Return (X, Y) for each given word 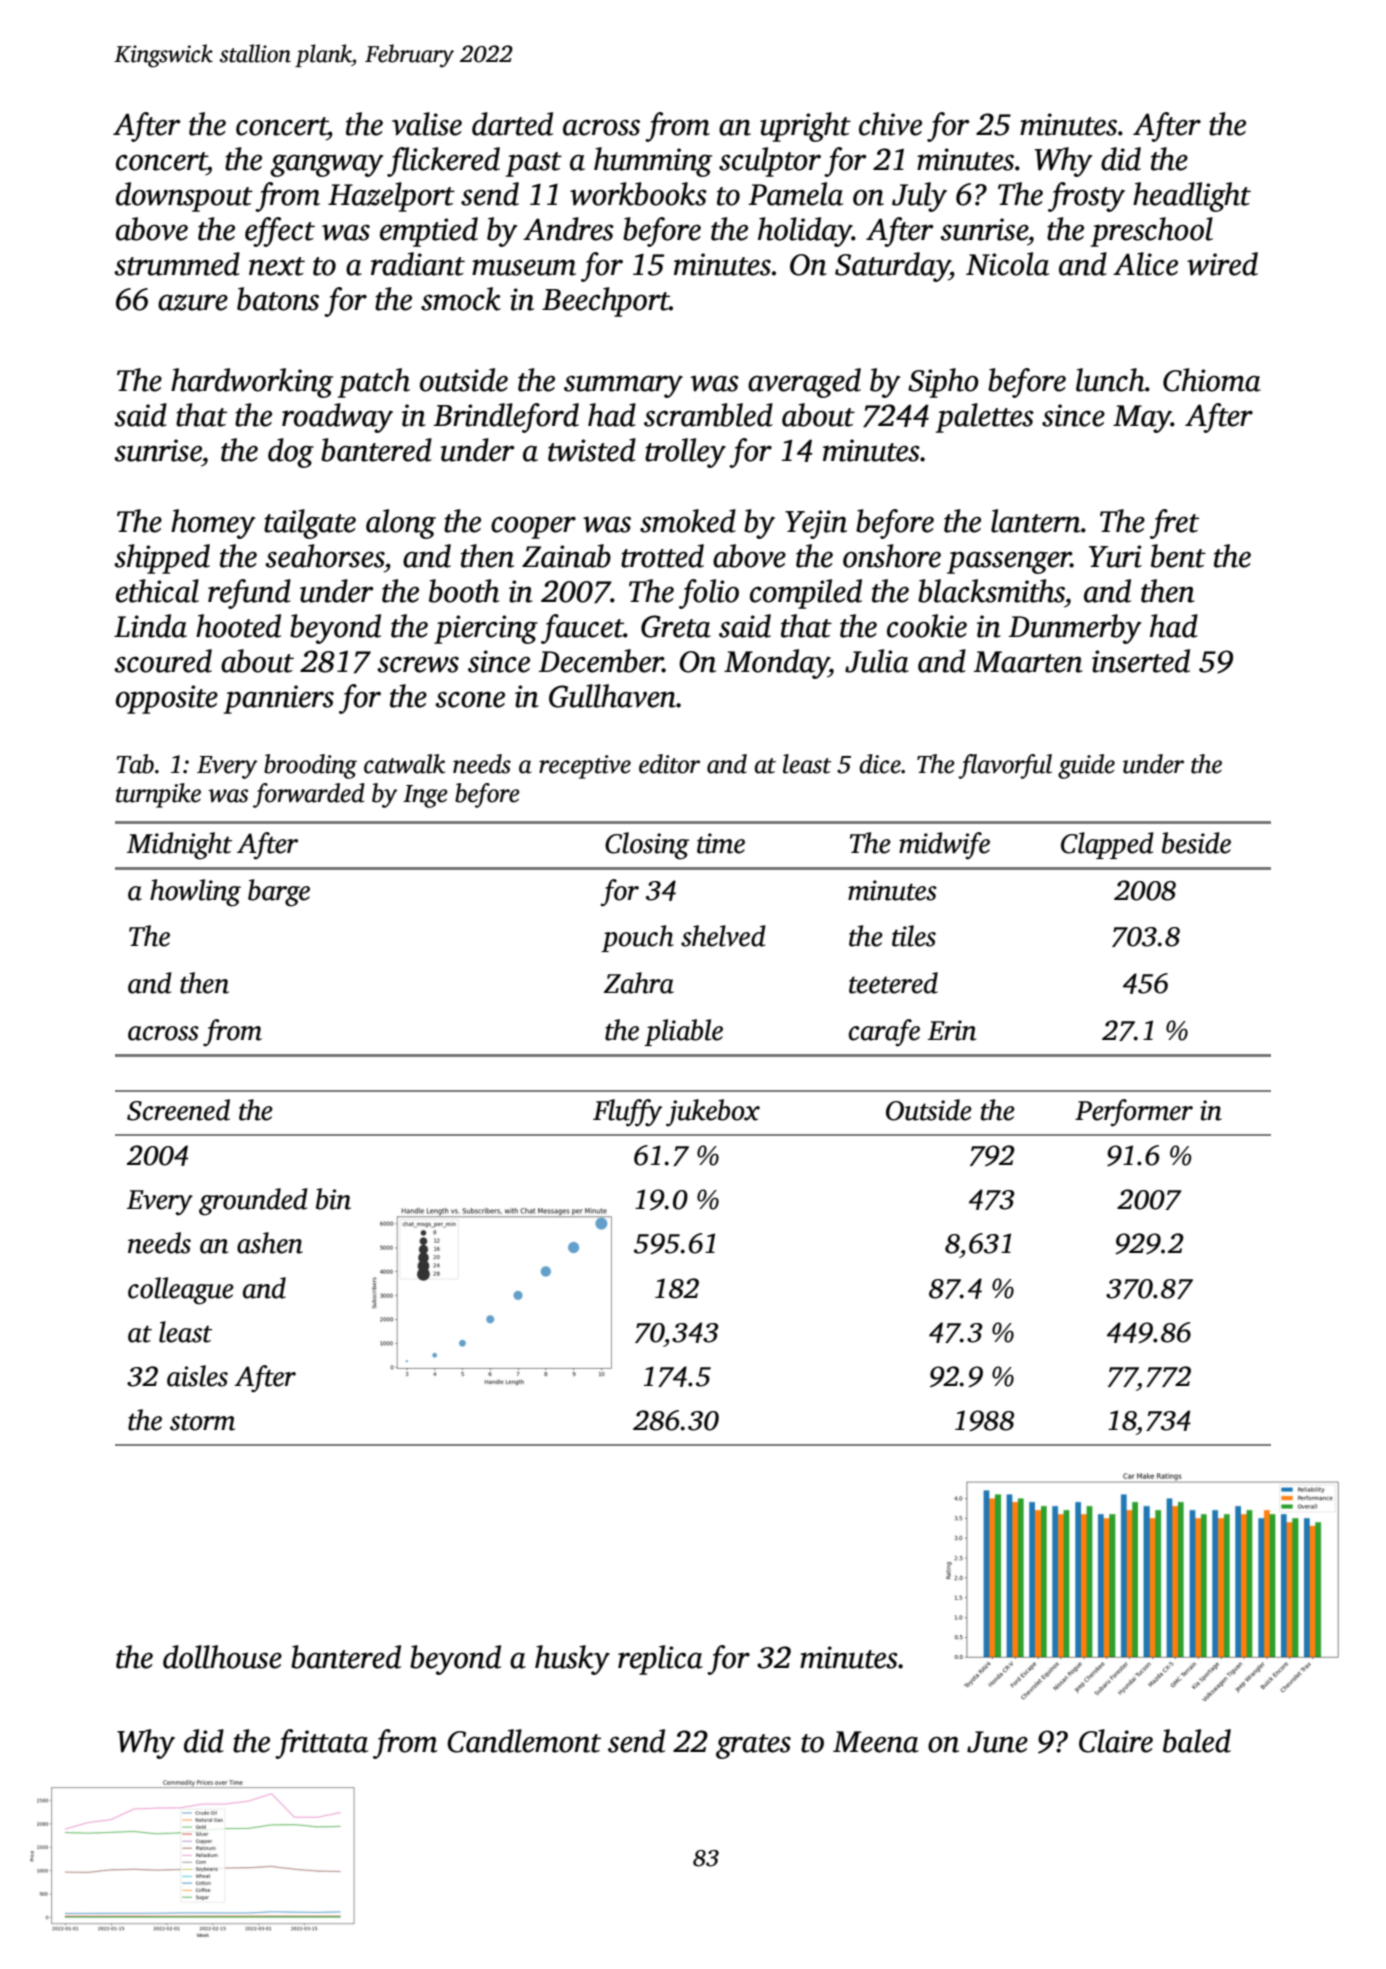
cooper (533, 527)
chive (890, 124)
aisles (197, 1376)
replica (660, 1660)
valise (427, 124)
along (401, 524)
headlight (1192, 197)
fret (1174, 524)
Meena (876, 1742)
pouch (637, 938)
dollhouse (222, 1657)
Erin (952, 1030)
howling (195, 893)
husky (572, 1660)
